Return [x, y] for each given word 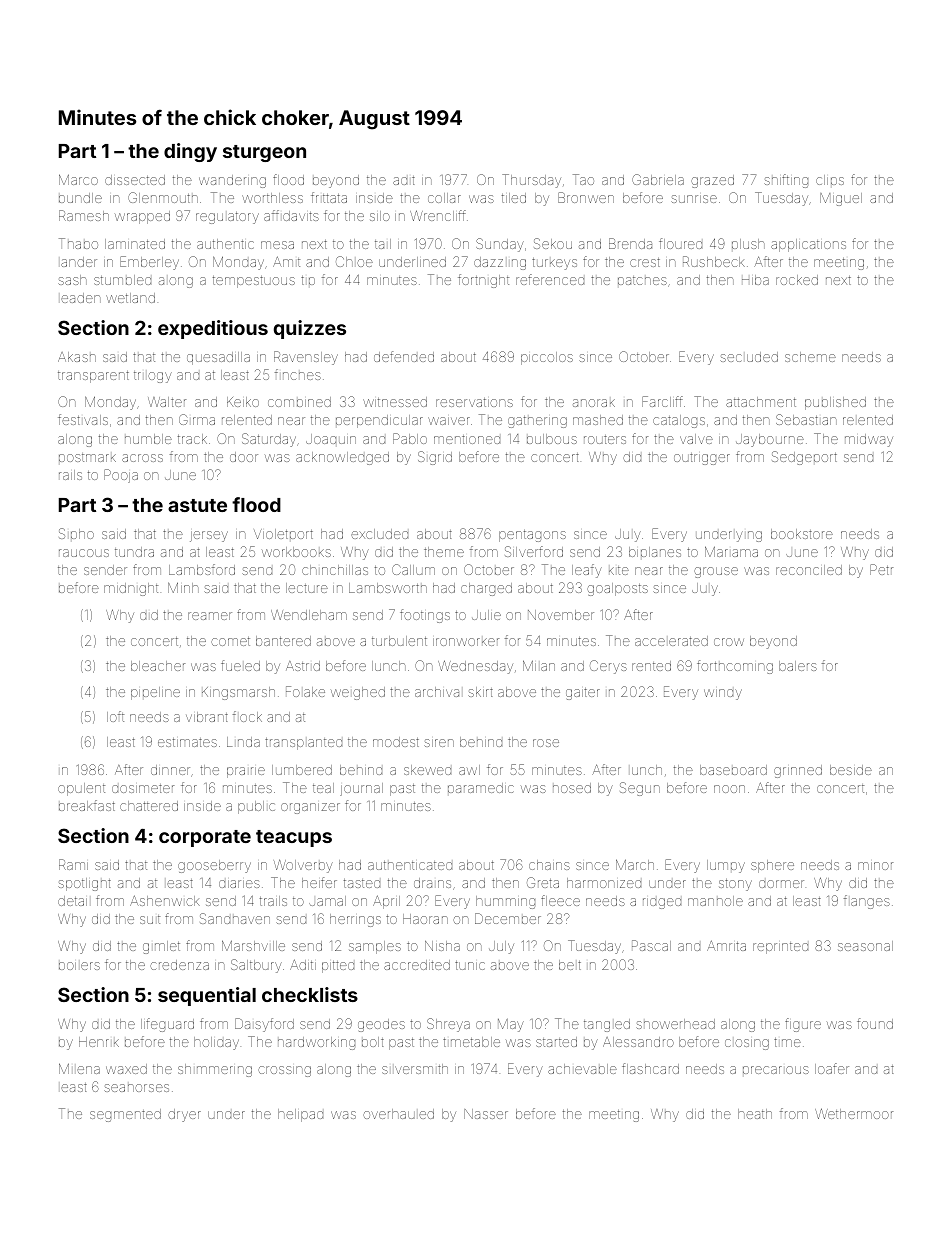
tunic [470, 965]
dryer [184, 1115]
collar [444, 198]
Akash [77, 357]
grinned [798, 771]
